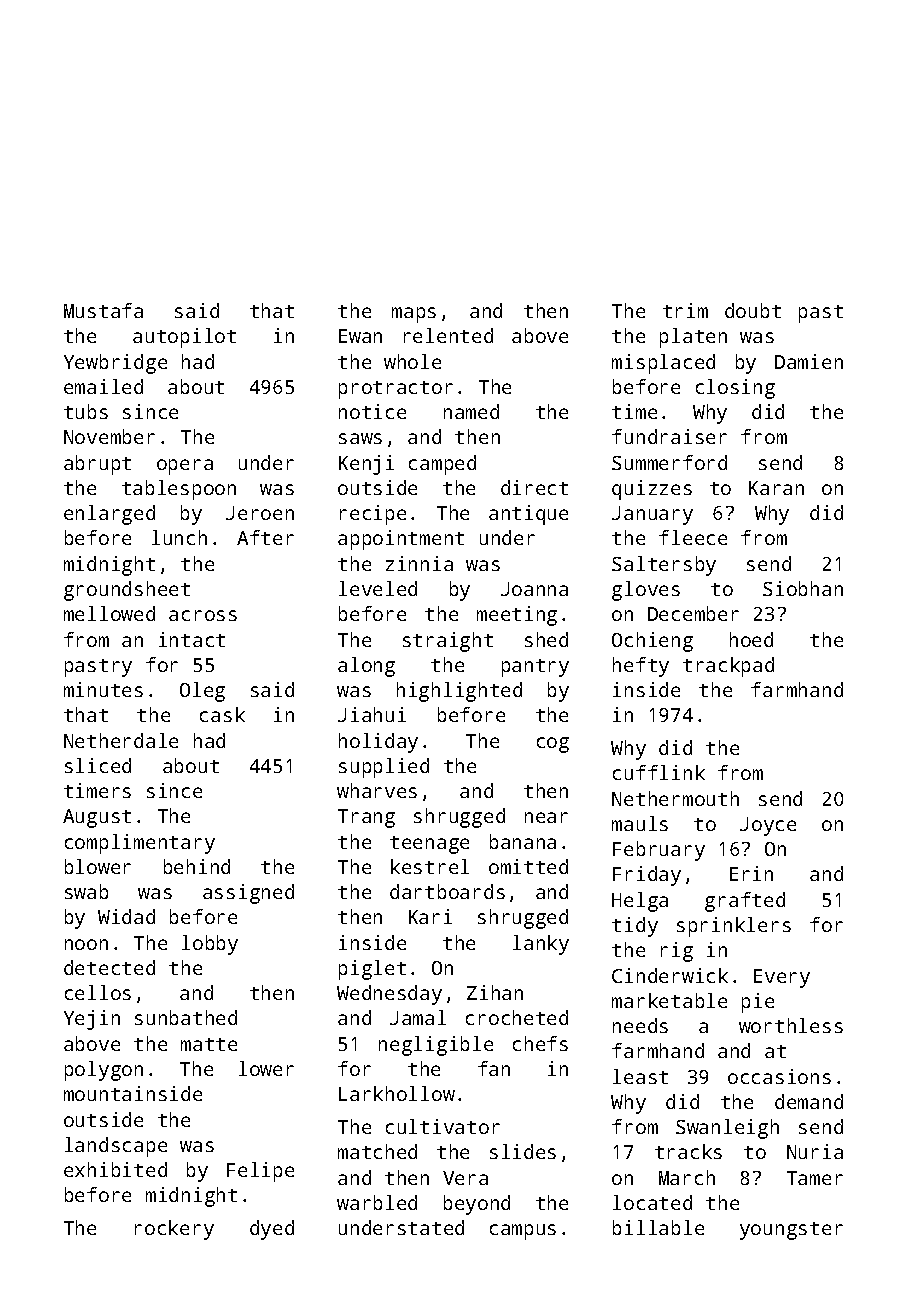 The image size is (908, 1316). Describe the element at coordinates (640, 1076) in the image. I see `least` at that location.
